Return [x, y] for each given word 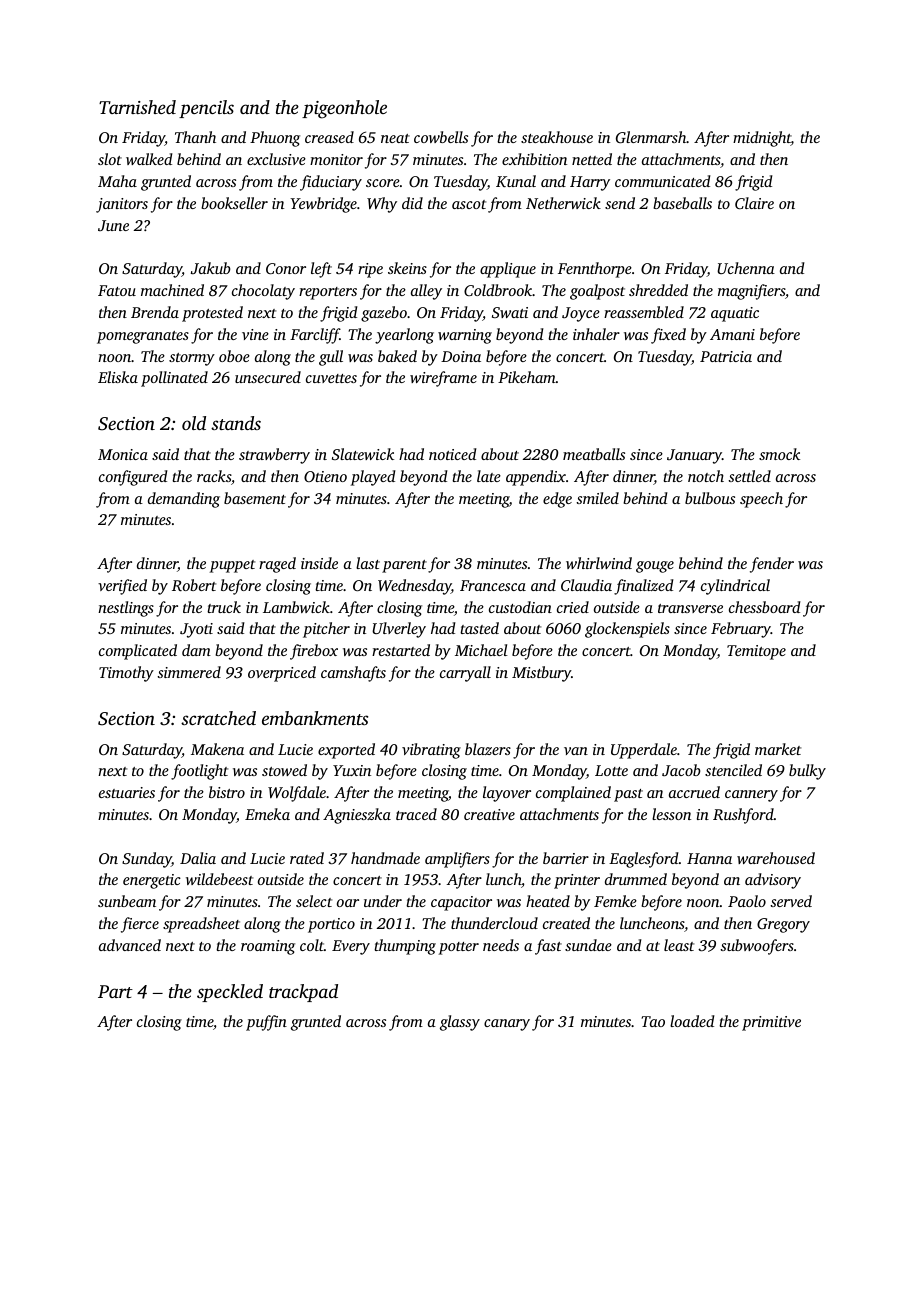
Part [115, 991]
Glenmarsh [651, 137]
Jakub [211, 268]
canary [507, 1025]
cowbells [441, 137]
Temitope [756, 652]
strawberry [274, 456]
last [368, 563]
